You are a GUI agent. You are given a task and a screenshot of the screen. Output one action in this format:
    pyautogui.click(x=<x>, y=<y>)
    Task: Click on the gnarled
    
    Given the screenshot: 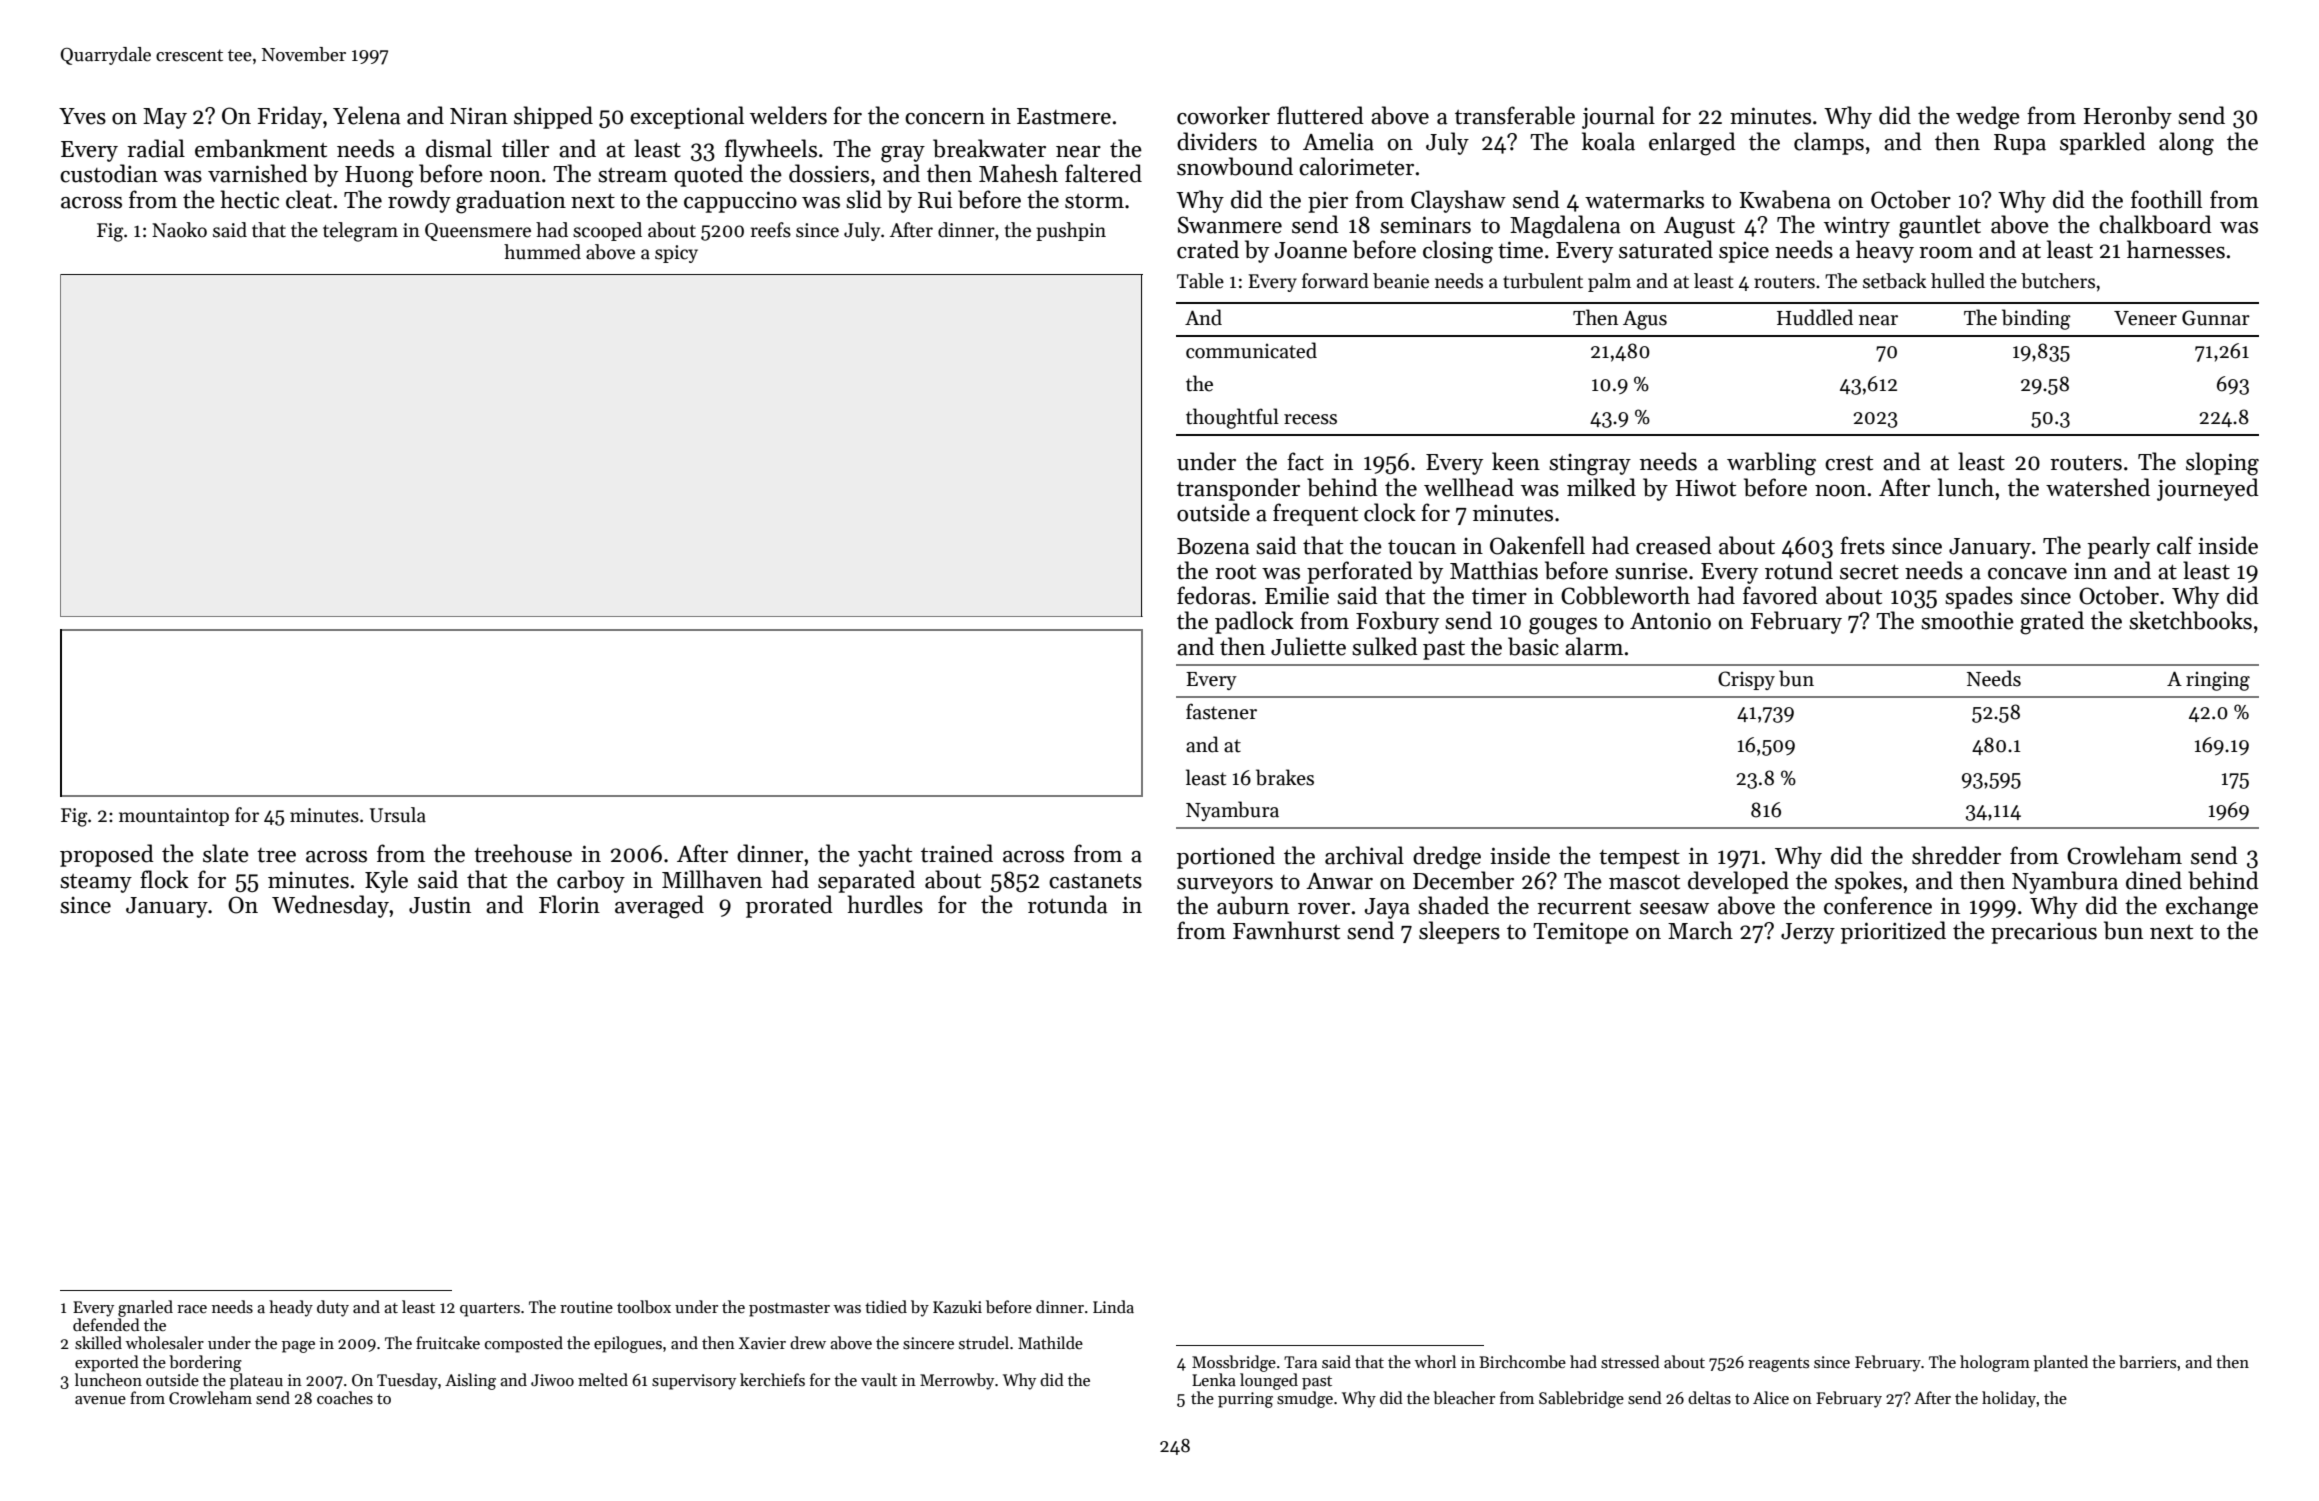 What is the action you would take?
    pyautogui.click(x=145, y=1308)
